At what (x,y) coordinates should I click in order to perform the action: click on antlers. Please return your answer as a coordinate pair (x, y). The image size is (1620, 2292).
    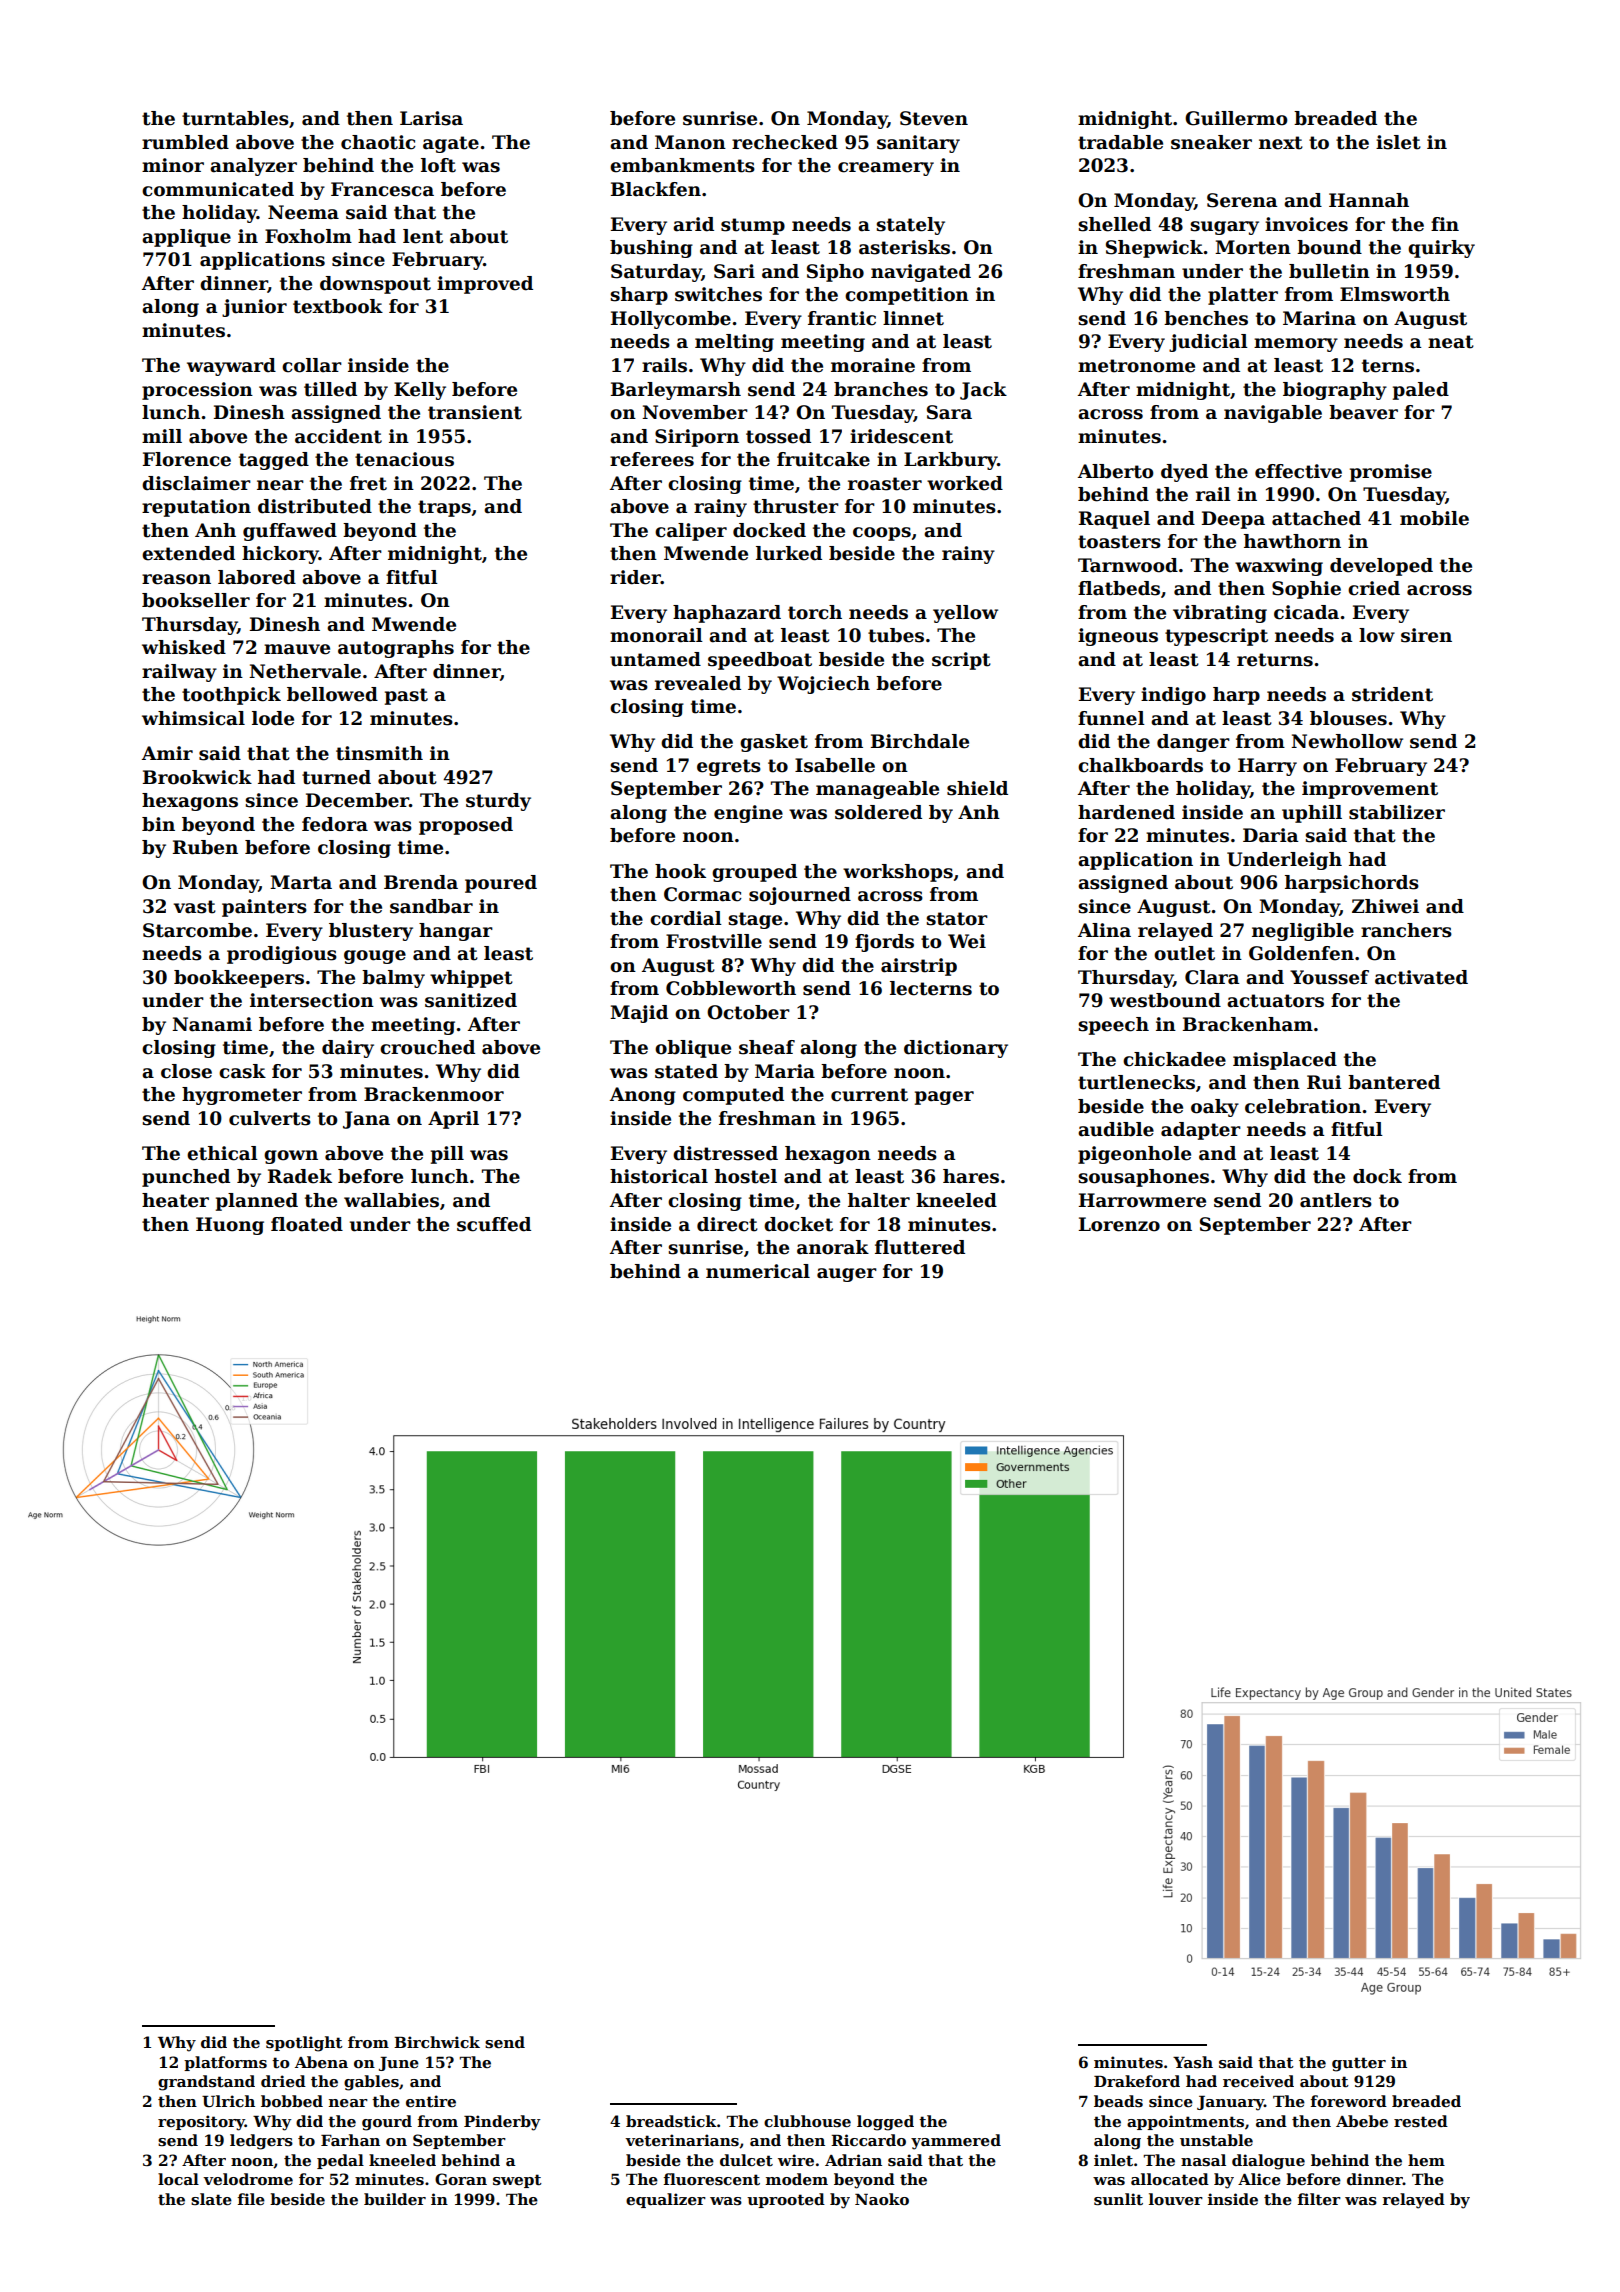
    Looking at the image, I should click on (1336, 1200).
